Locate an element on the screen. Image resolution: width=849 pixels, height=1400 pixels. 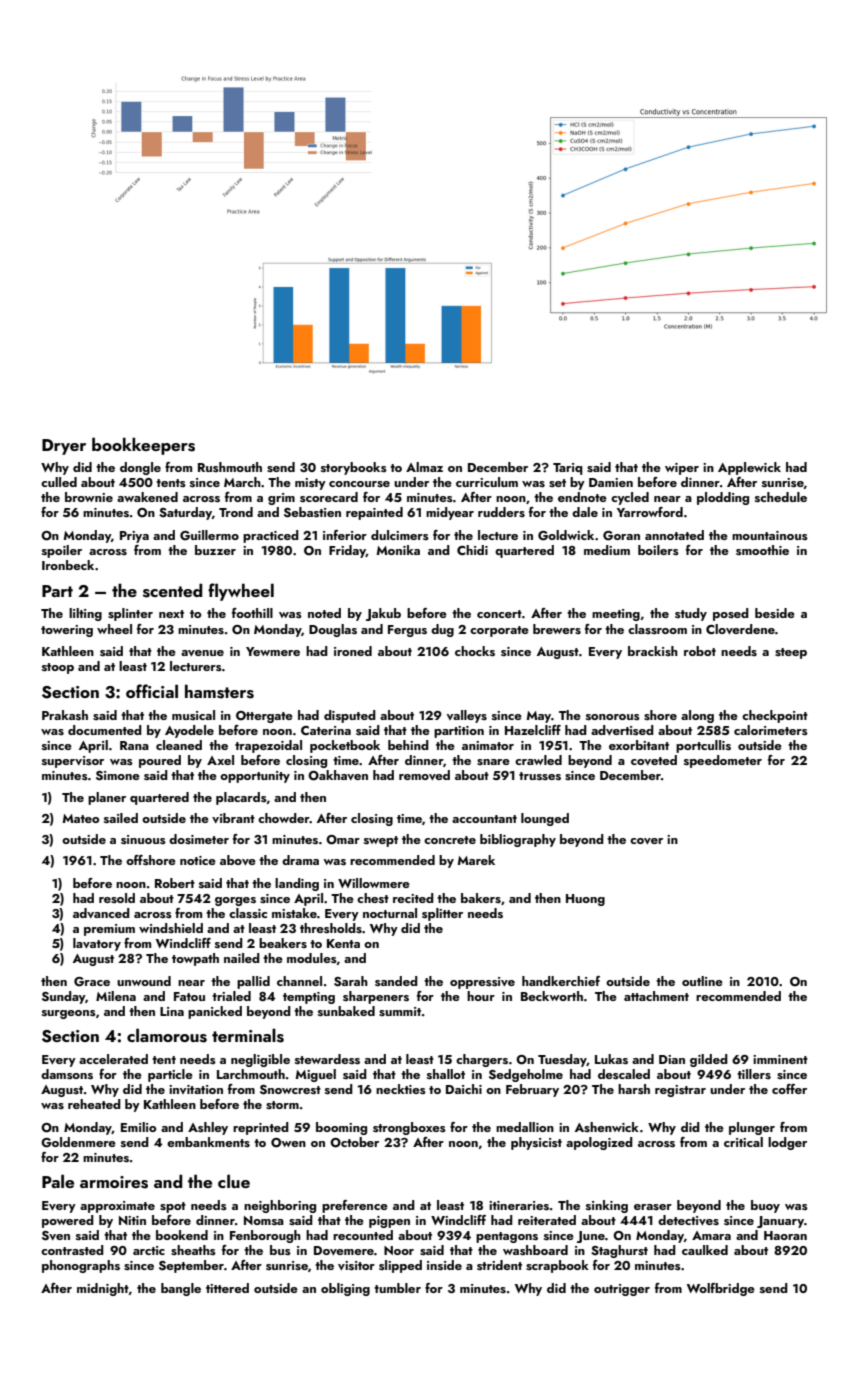
schedule is located at coordinates (781, 497).
